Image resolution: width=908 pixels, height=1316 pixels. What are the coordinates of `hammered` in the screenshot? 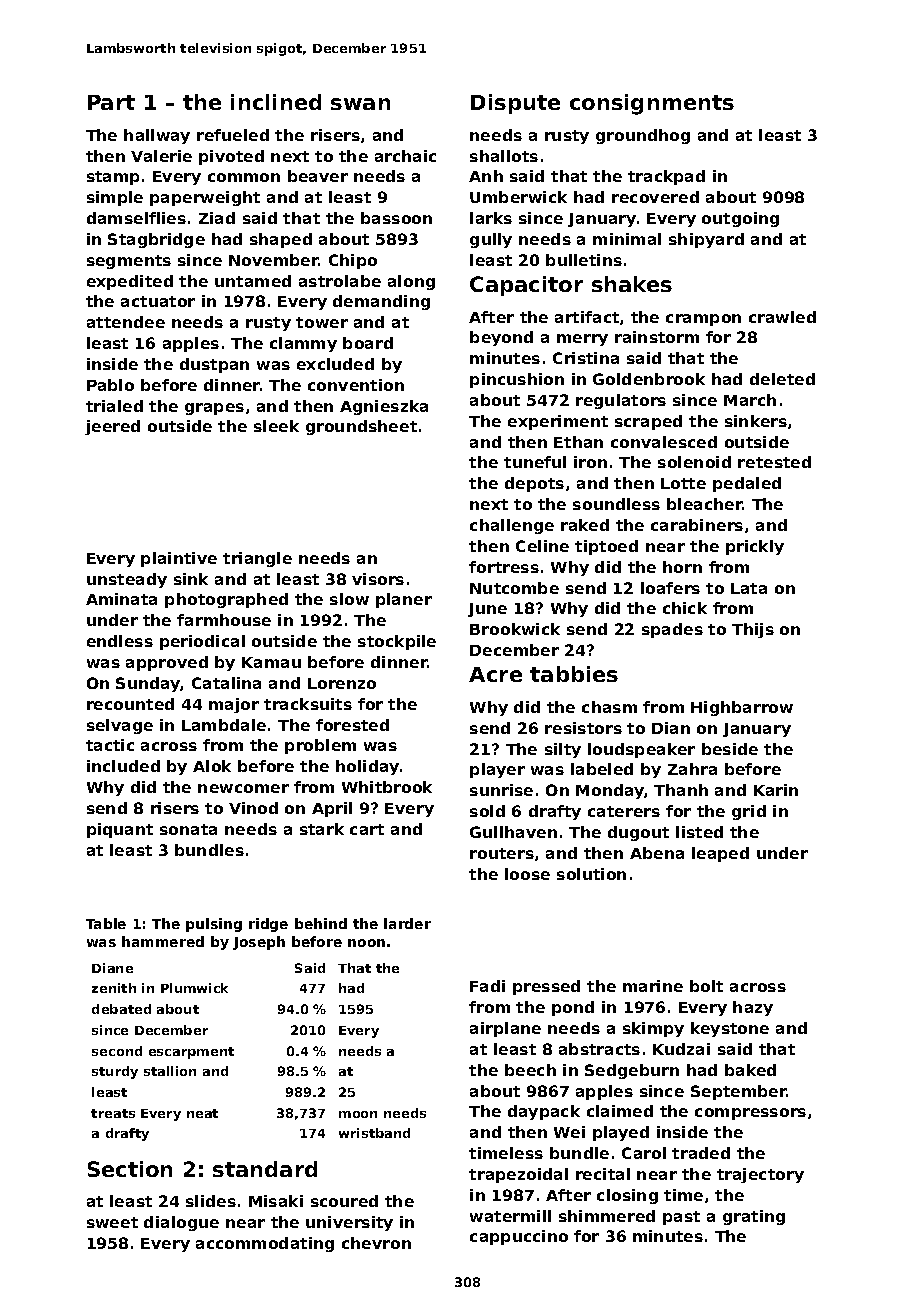 It's located at (163, 941).
